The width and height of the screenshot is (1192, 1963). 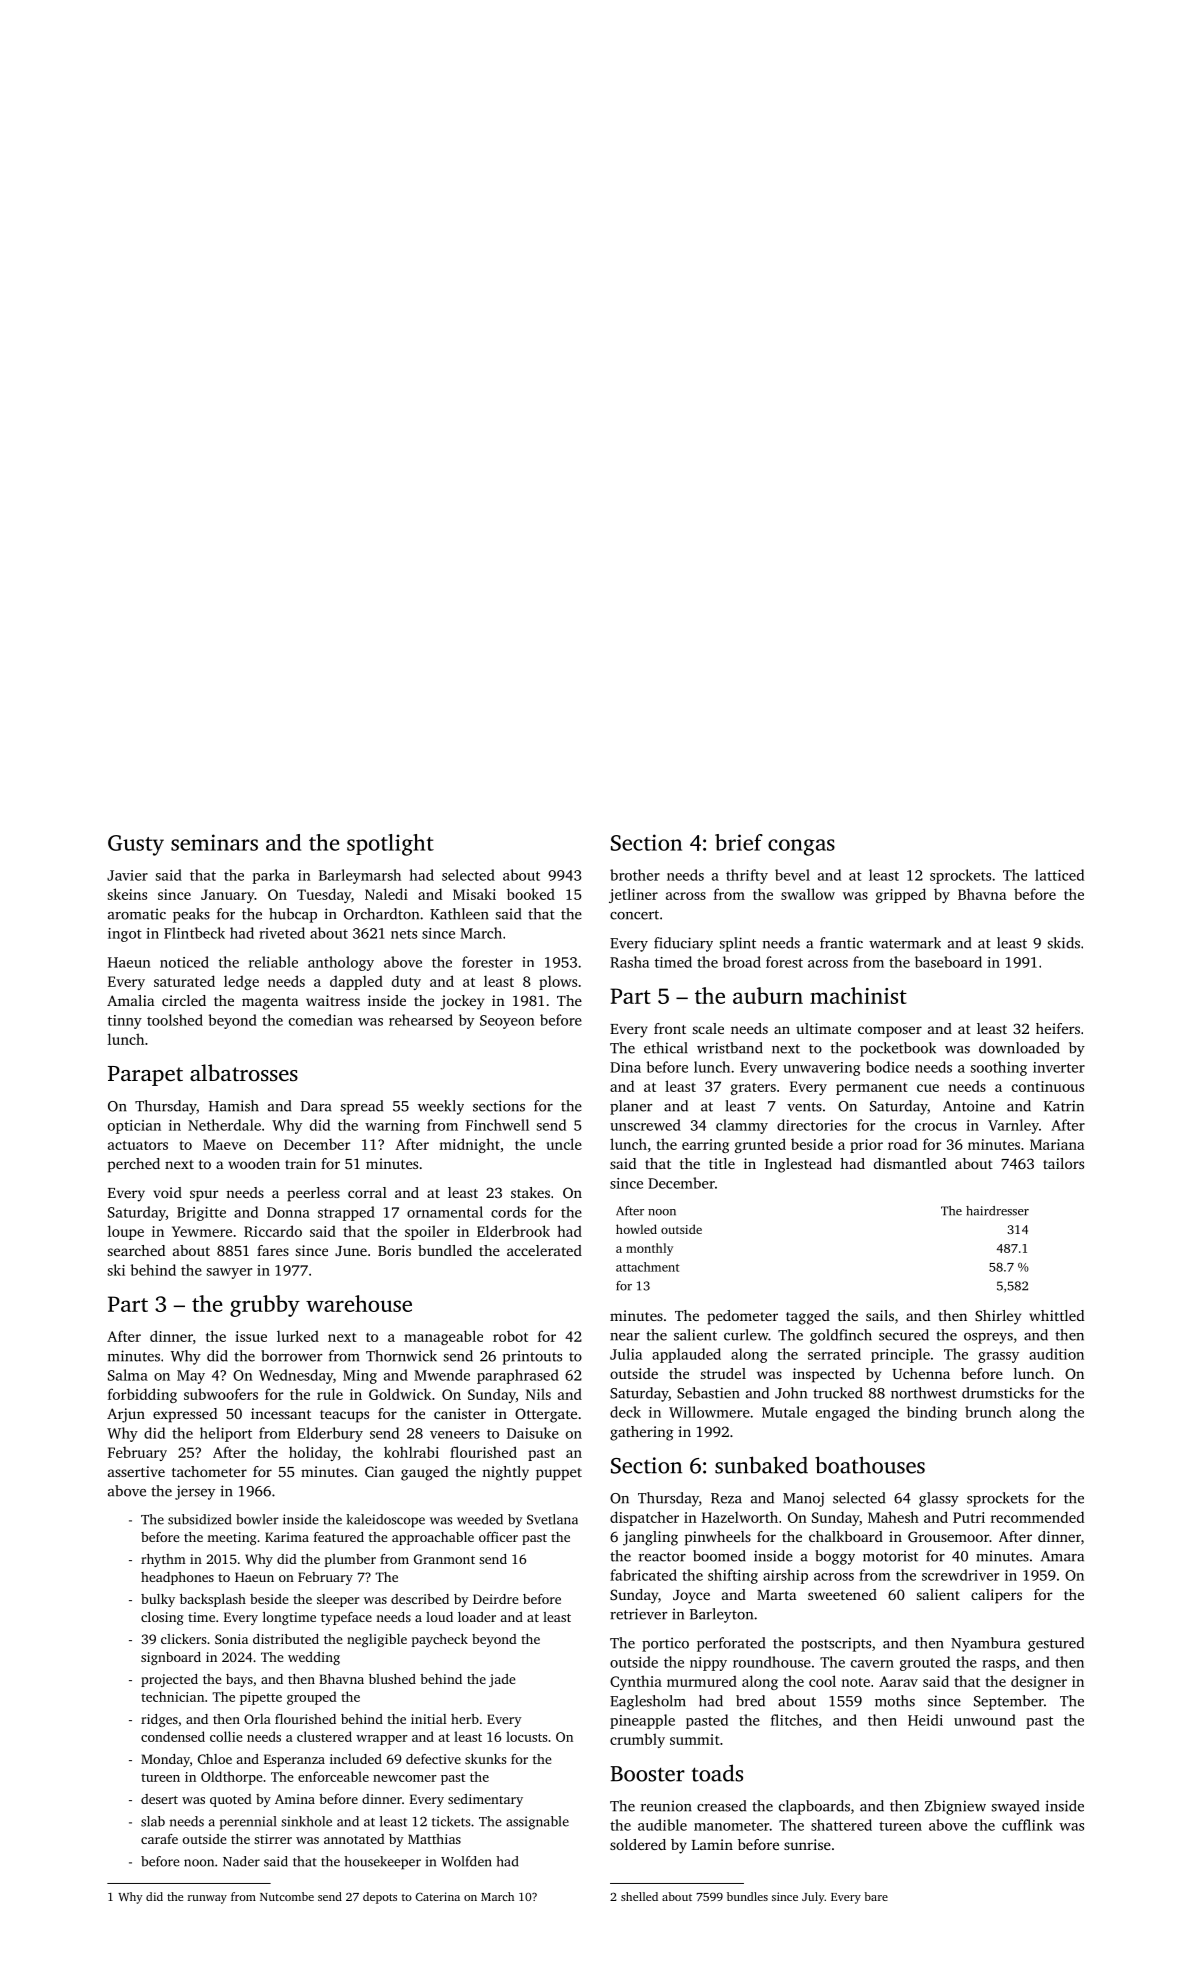 I want to click on rasps, so click(x=999, y=1665).
